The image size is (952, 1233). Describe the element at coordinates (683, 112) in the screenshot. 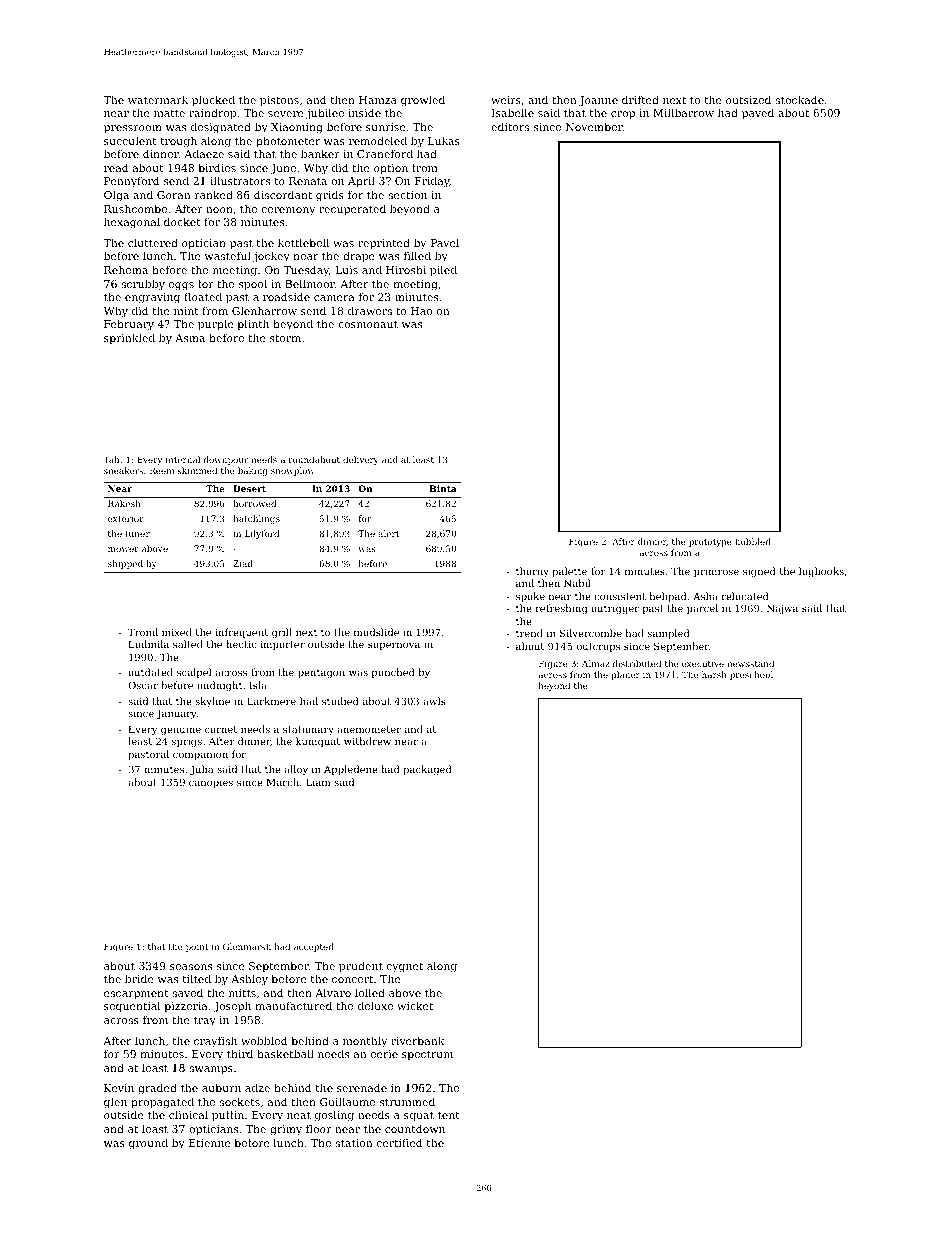

I see `Millbarrow` at that location.
